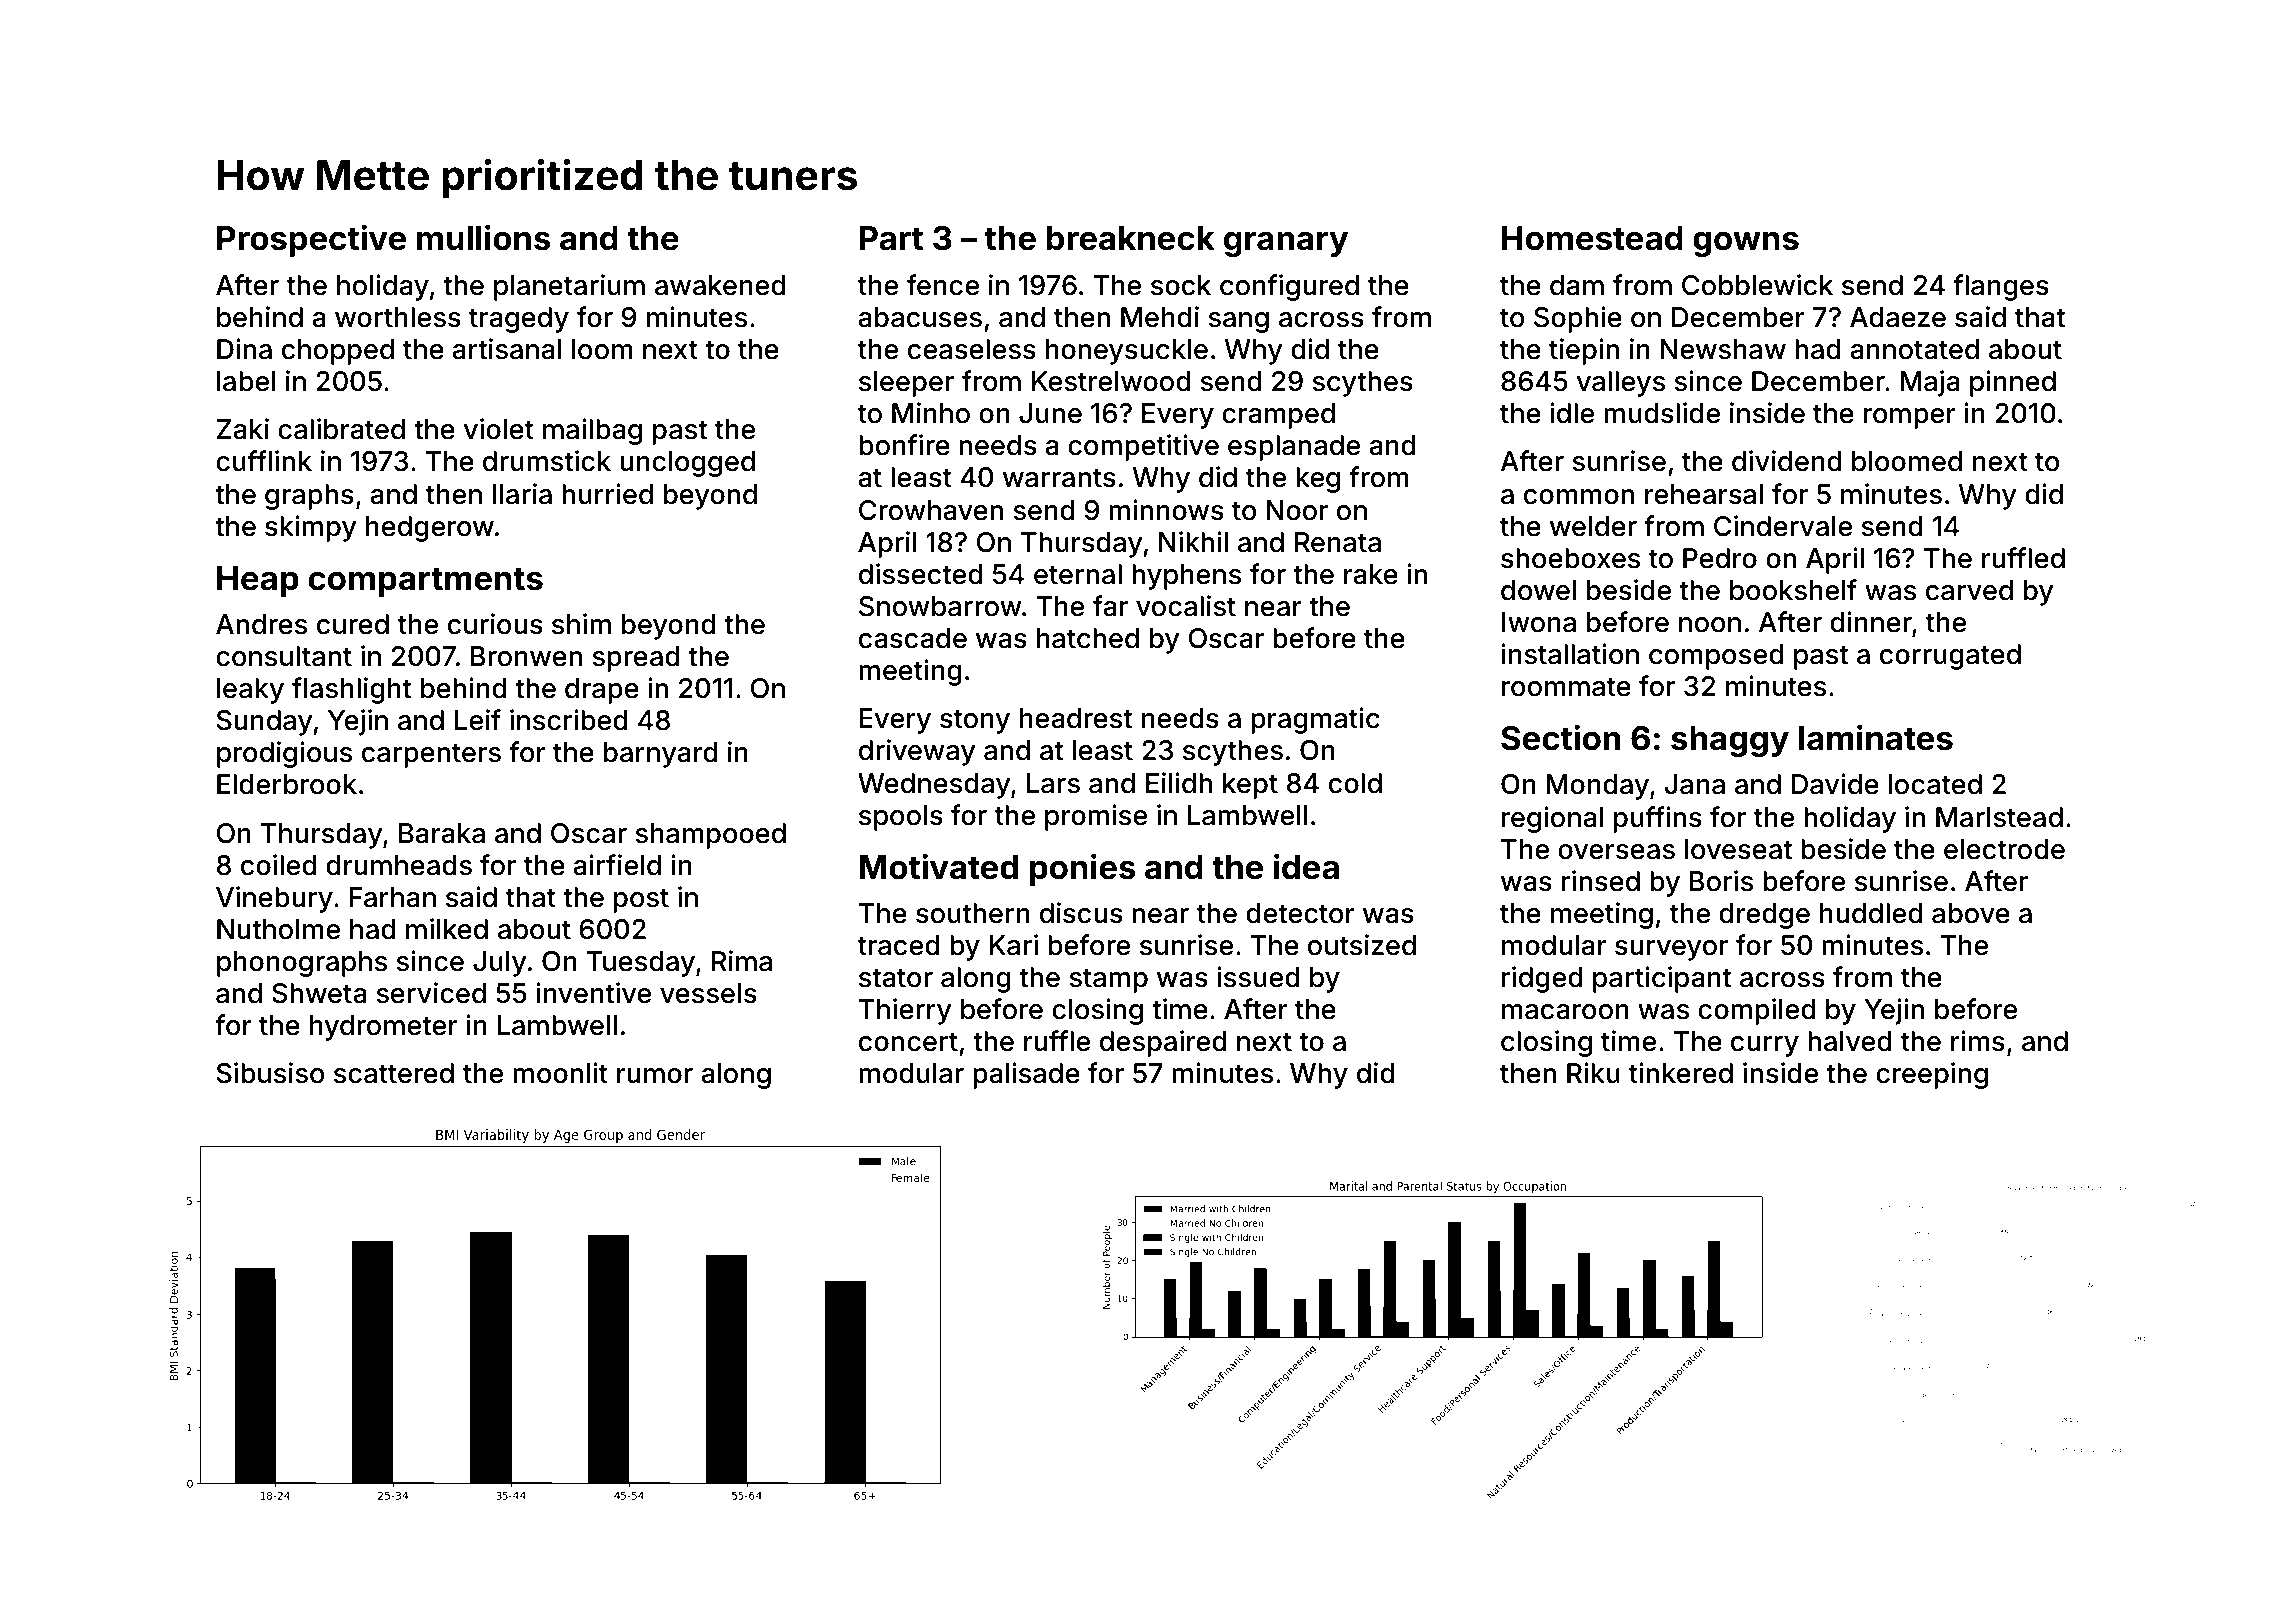 This screenshot has height=1620, width=2292. What do you see at coordinates (1539, 622) in the screenshot?
I see `Iwona` at bounding box center [1539, 622].
